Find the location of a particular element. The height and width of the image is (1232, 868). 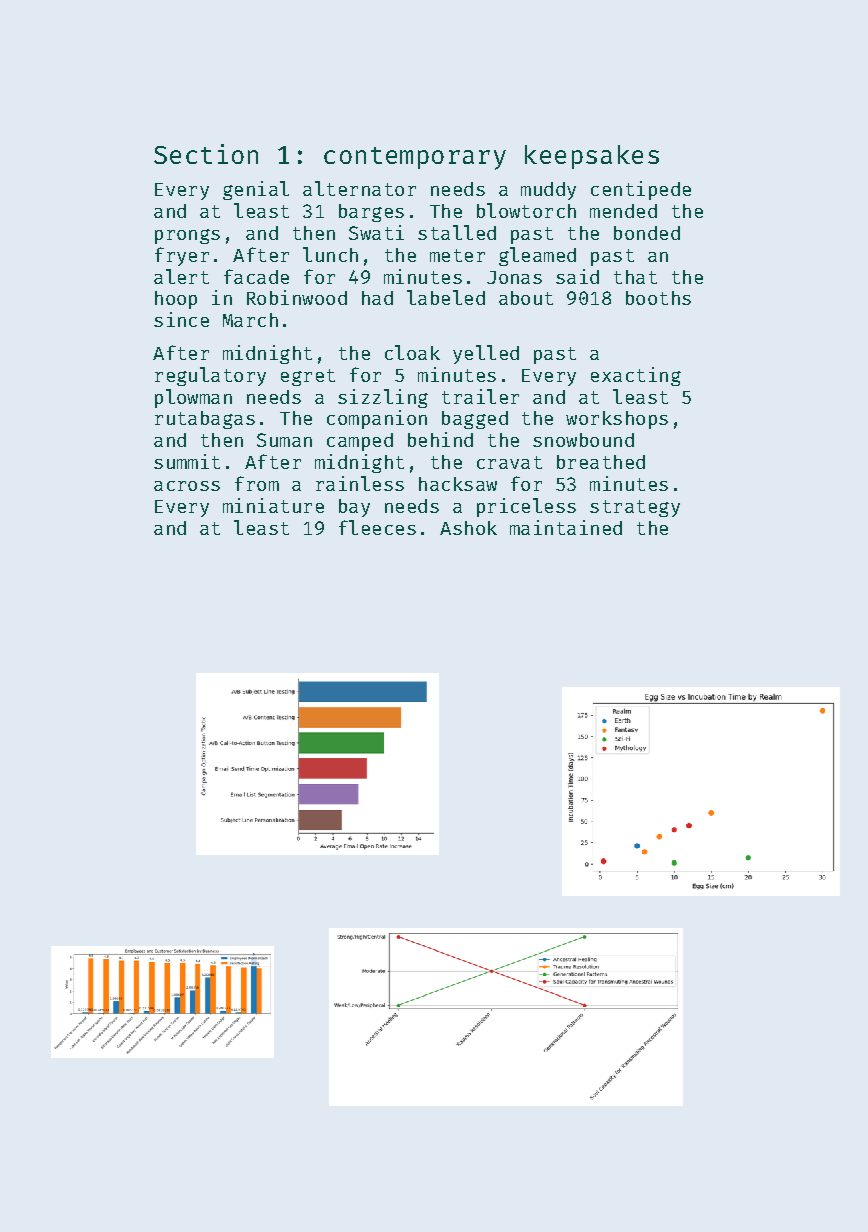

miniature is located at coordinates (273, 505).
